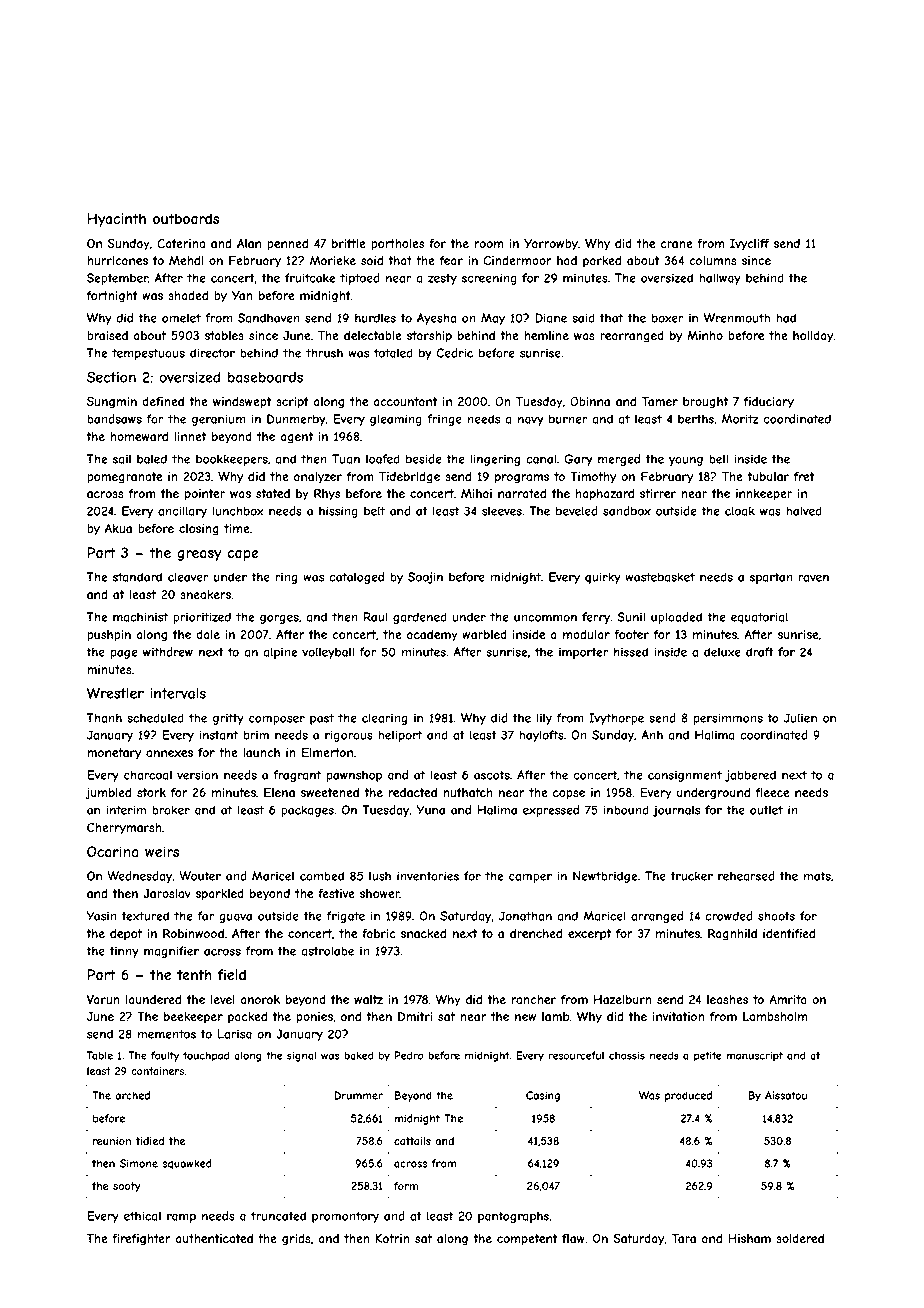 The image size is (924, 1308). I want to click on trucker, so click(691, 876).
